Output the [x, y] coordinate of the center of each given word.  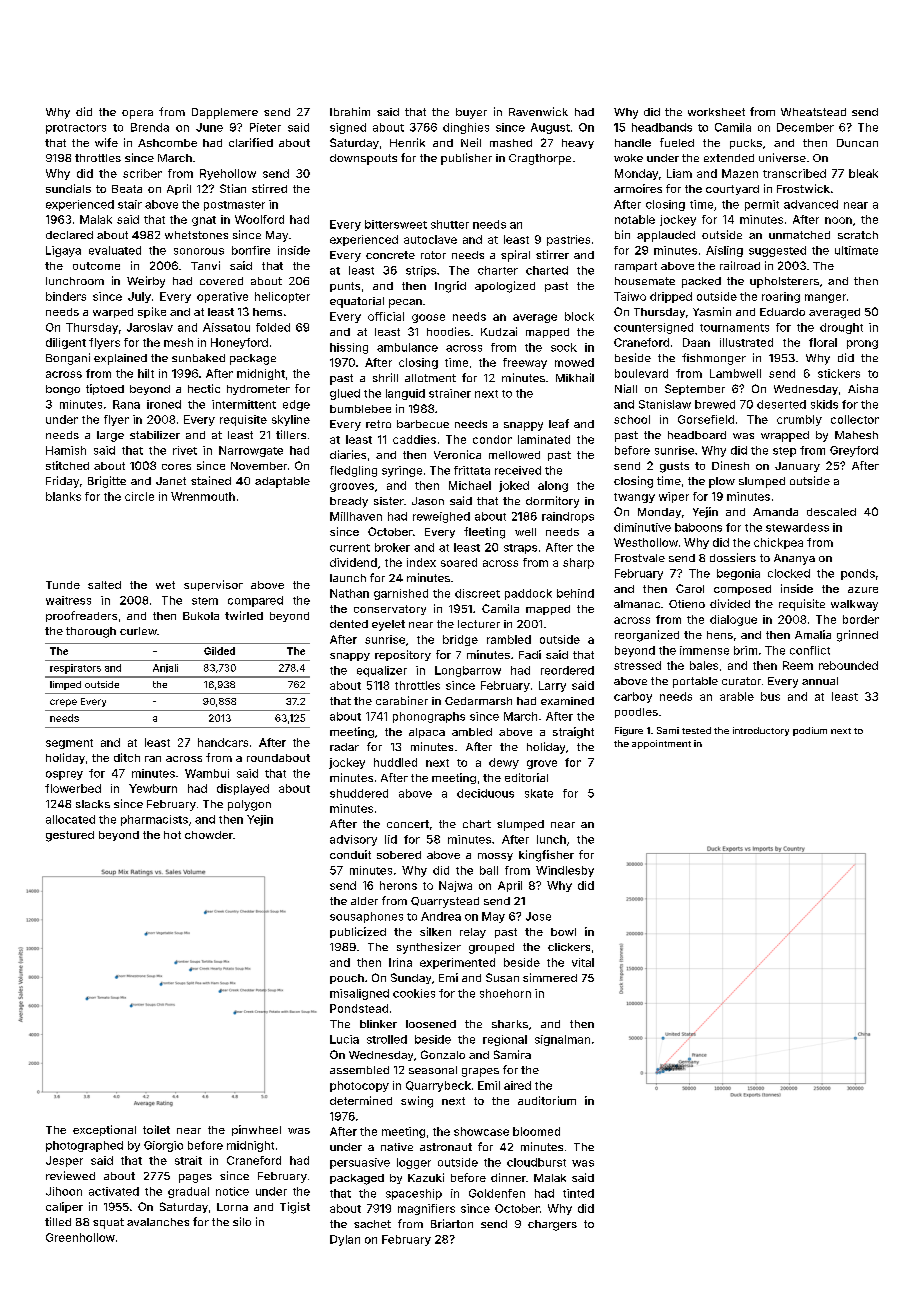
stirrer [552, 254]
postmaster [234, 206]
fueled [677, 142]
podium [810, 731]
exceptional [104, 1130]
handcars [223, 742]
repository [403, 655]
